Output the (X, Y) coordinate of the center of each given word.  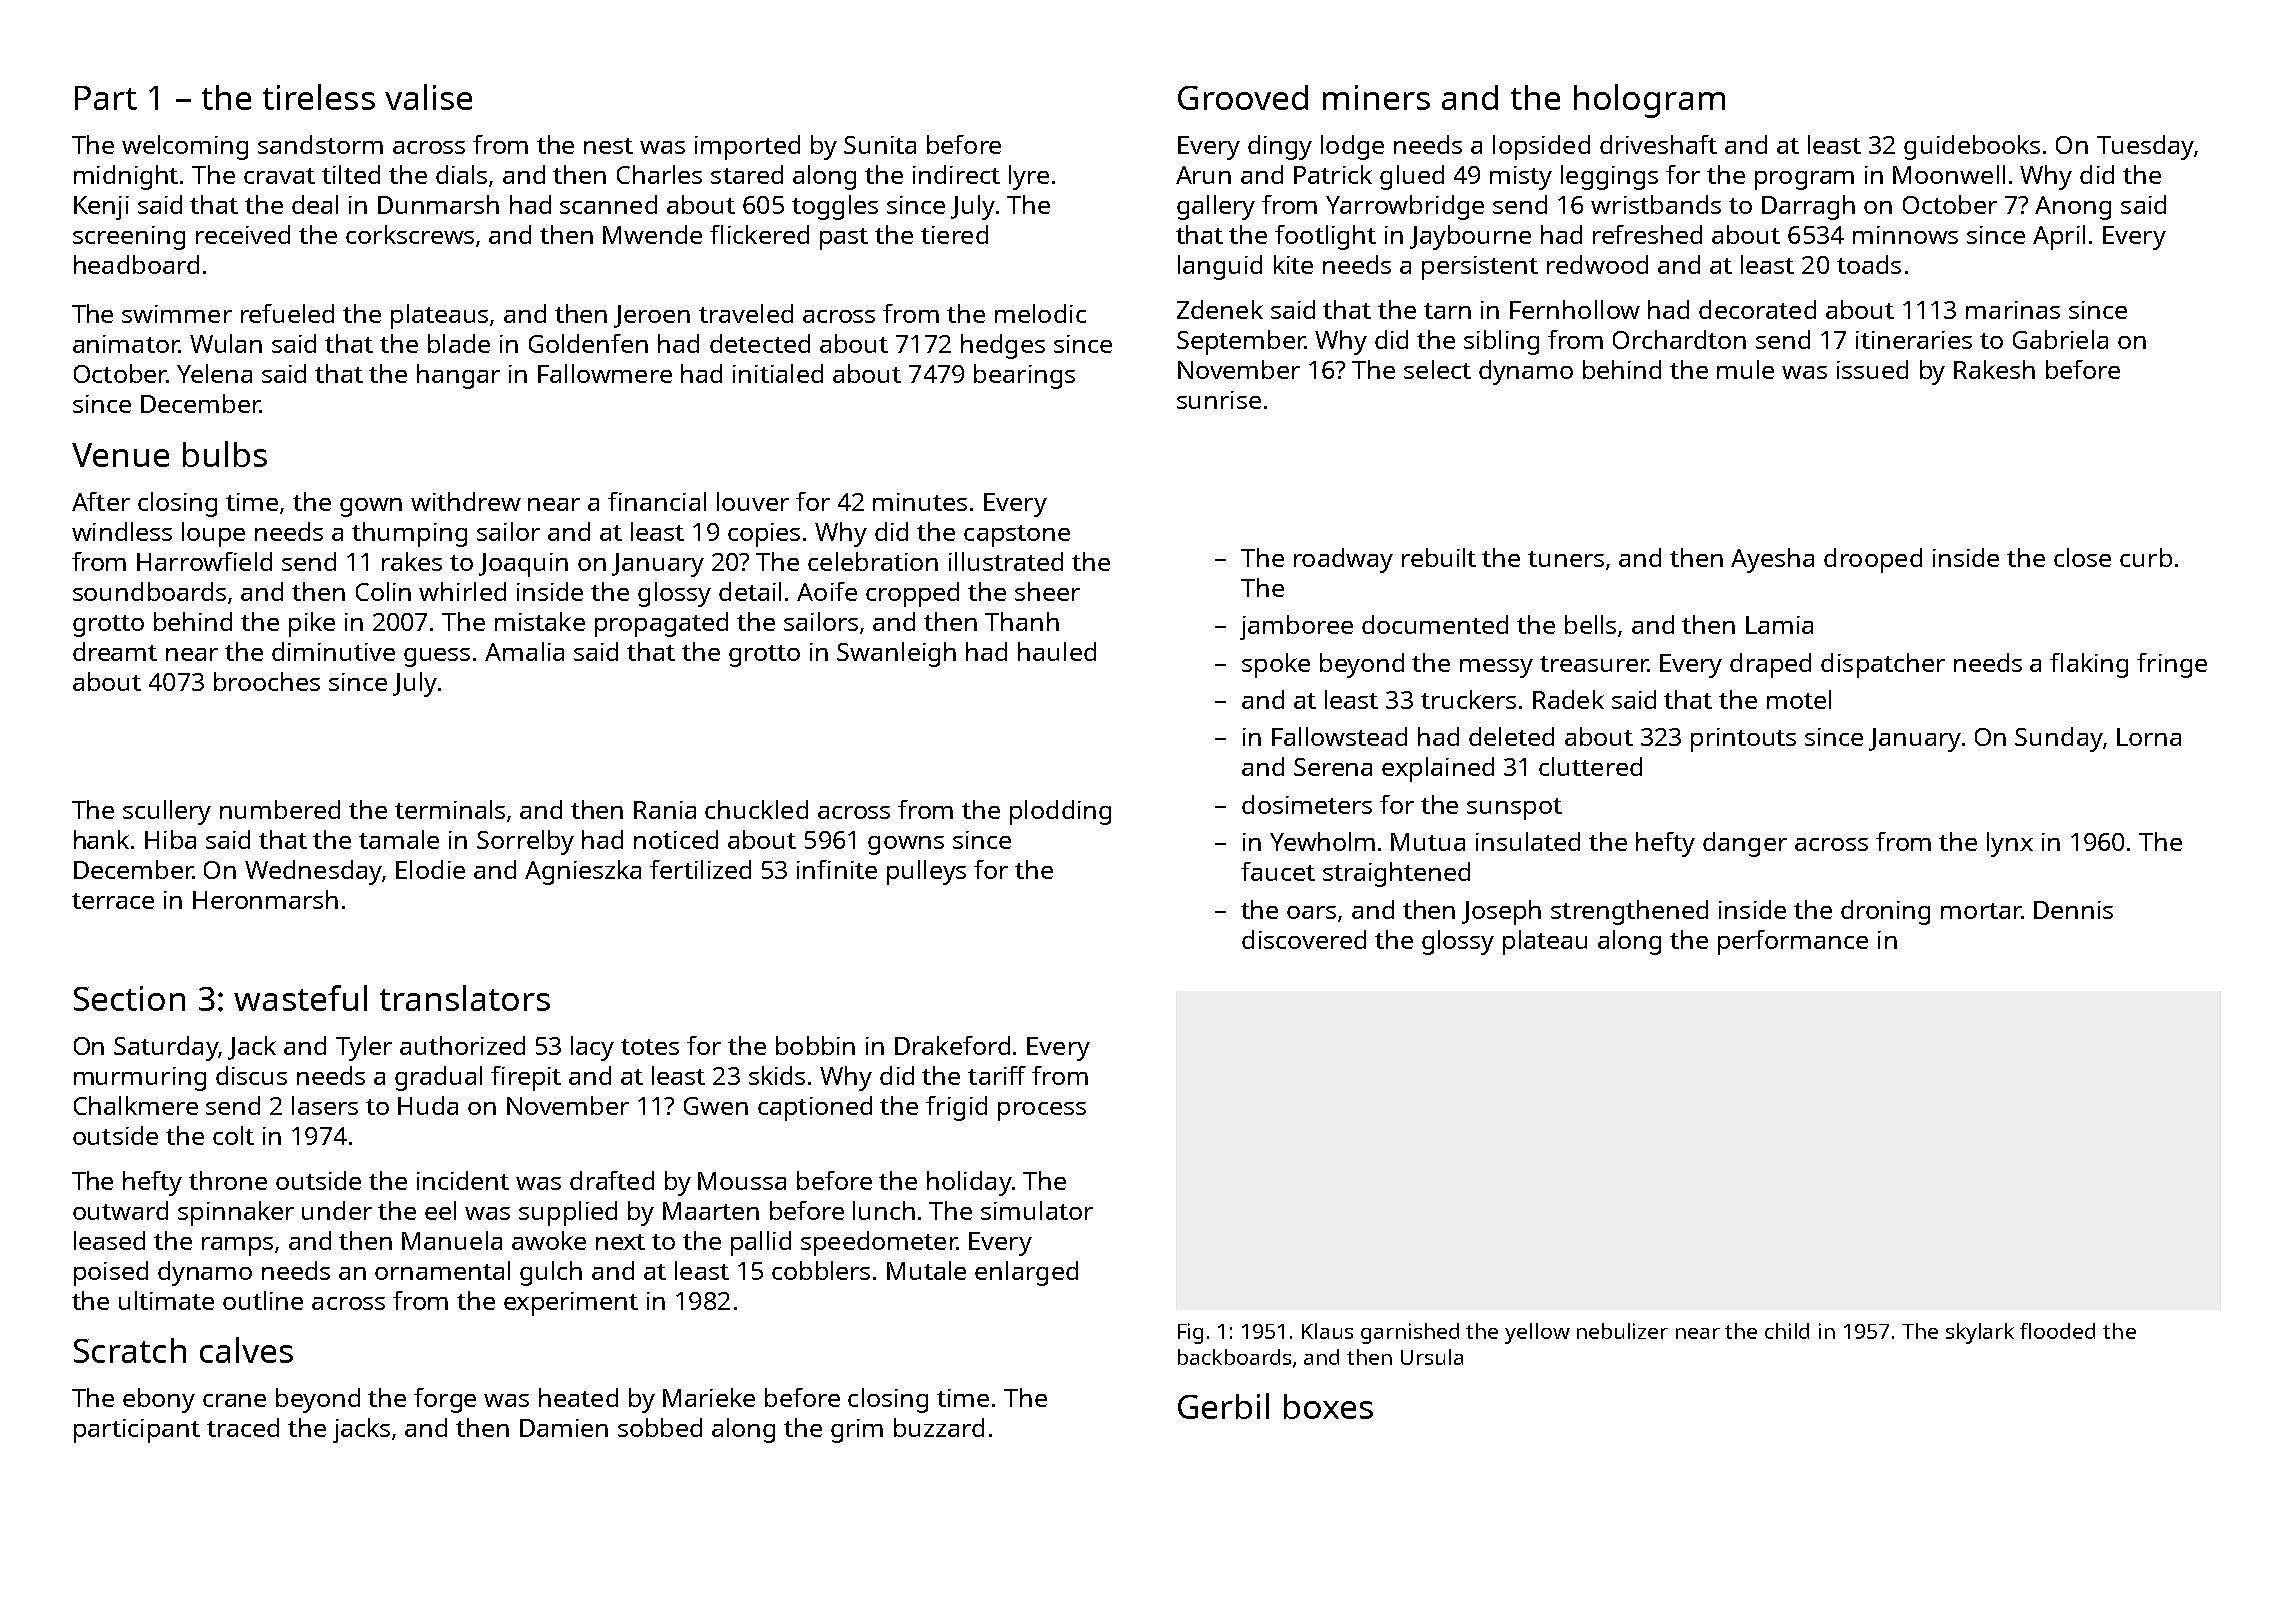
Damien (564, 1428)
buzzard (939, 1427)
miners (1376, 97)
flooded (2057, 1331)
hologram (1649, 101)
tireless (319, 97)
